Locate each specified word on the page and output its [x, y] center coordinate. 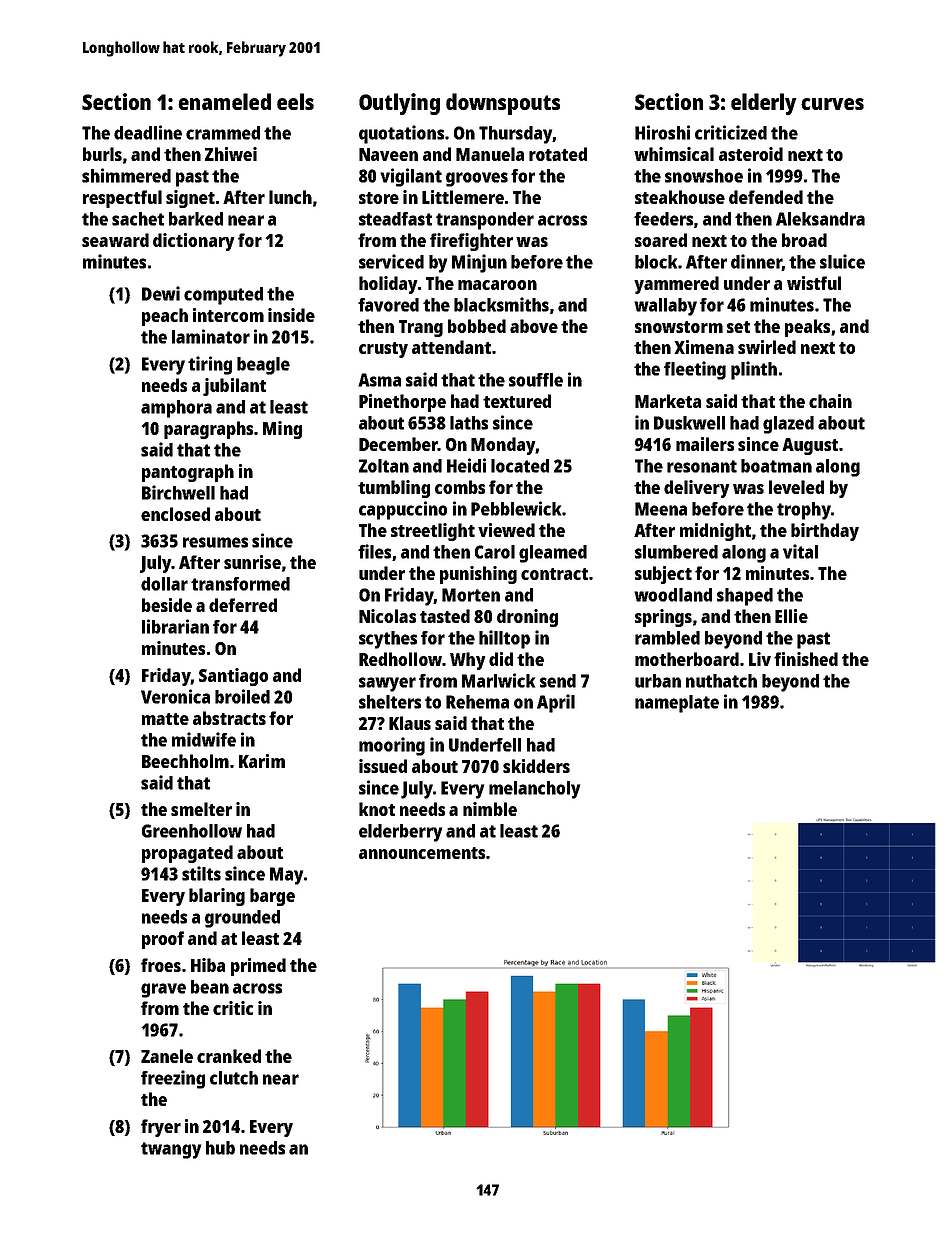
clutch [234, 1078]
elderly [764, 104]
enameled [224, 101]
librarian [175, 626]
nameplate [677, 704]
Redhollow [400, 659]
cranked [229, 1056]
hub [220, 1148]
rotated [558, 154]
